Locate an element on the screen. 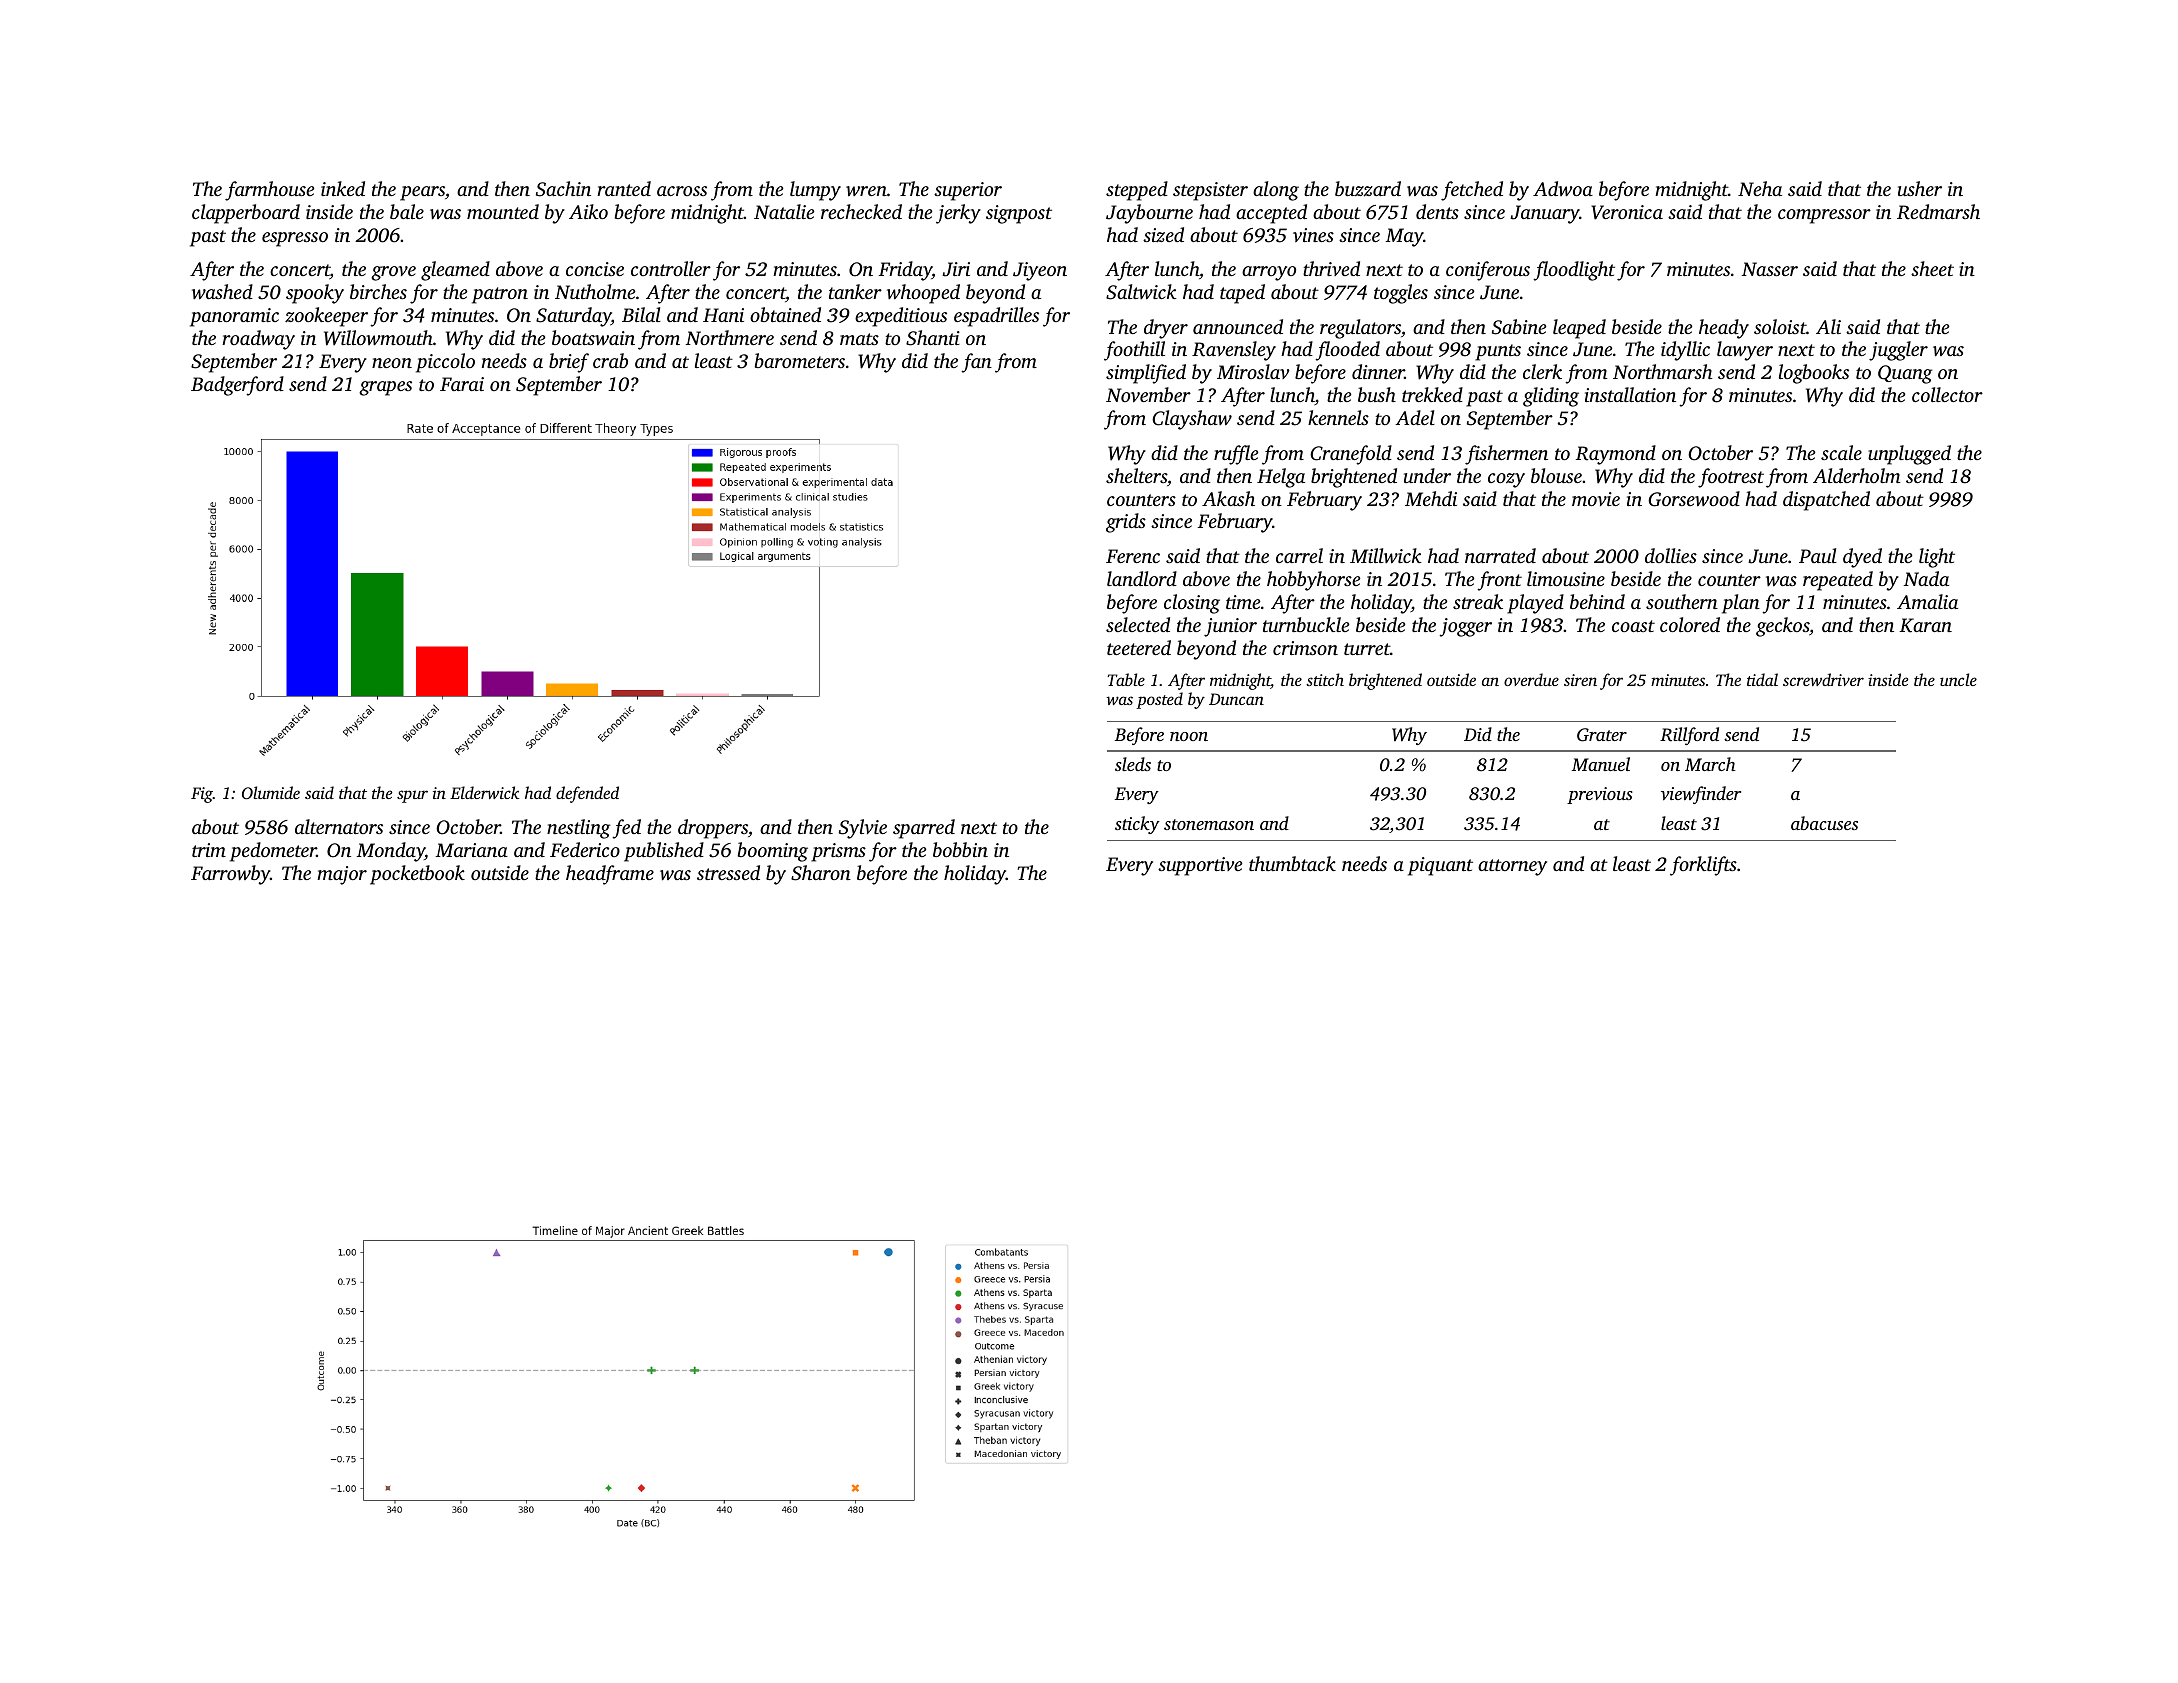  sleds is located at coordinates (1133, 764).
